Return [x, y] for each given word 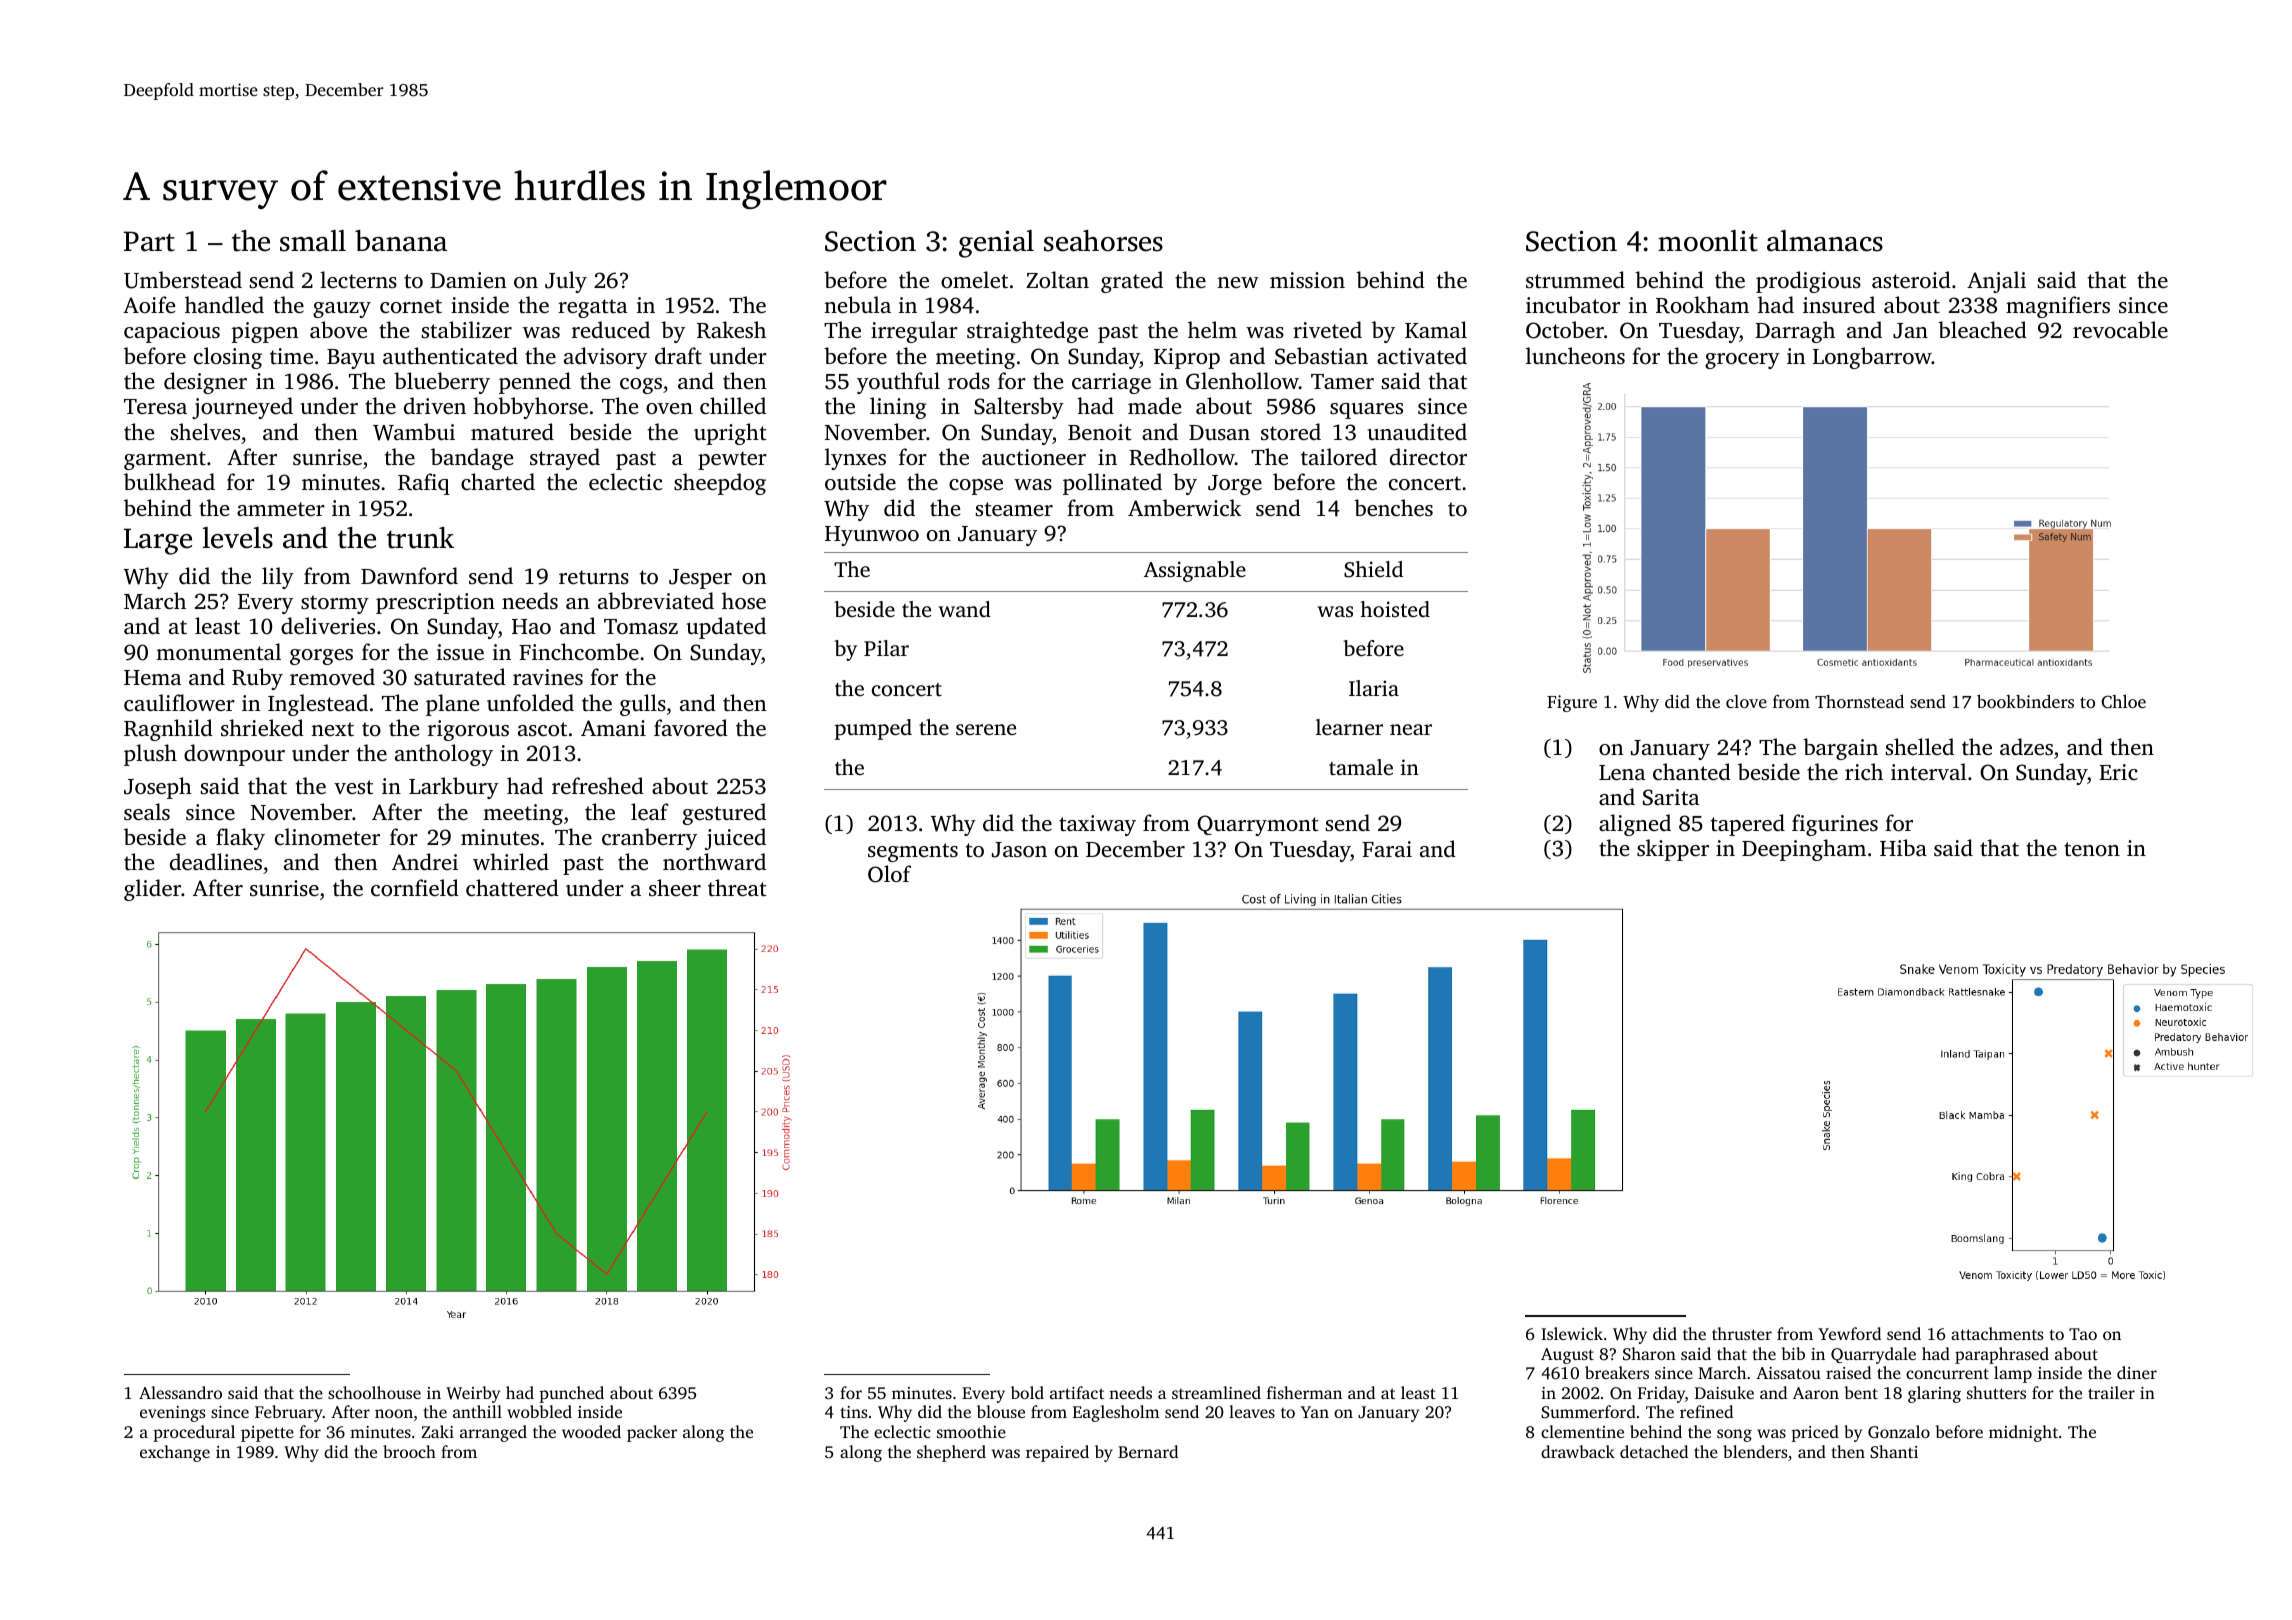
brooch [409, 1451]
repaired [1057, 1453]
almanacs [1825, 241]
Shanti [1894, 1451]
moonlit [1708, 241]
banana [401, 241]
